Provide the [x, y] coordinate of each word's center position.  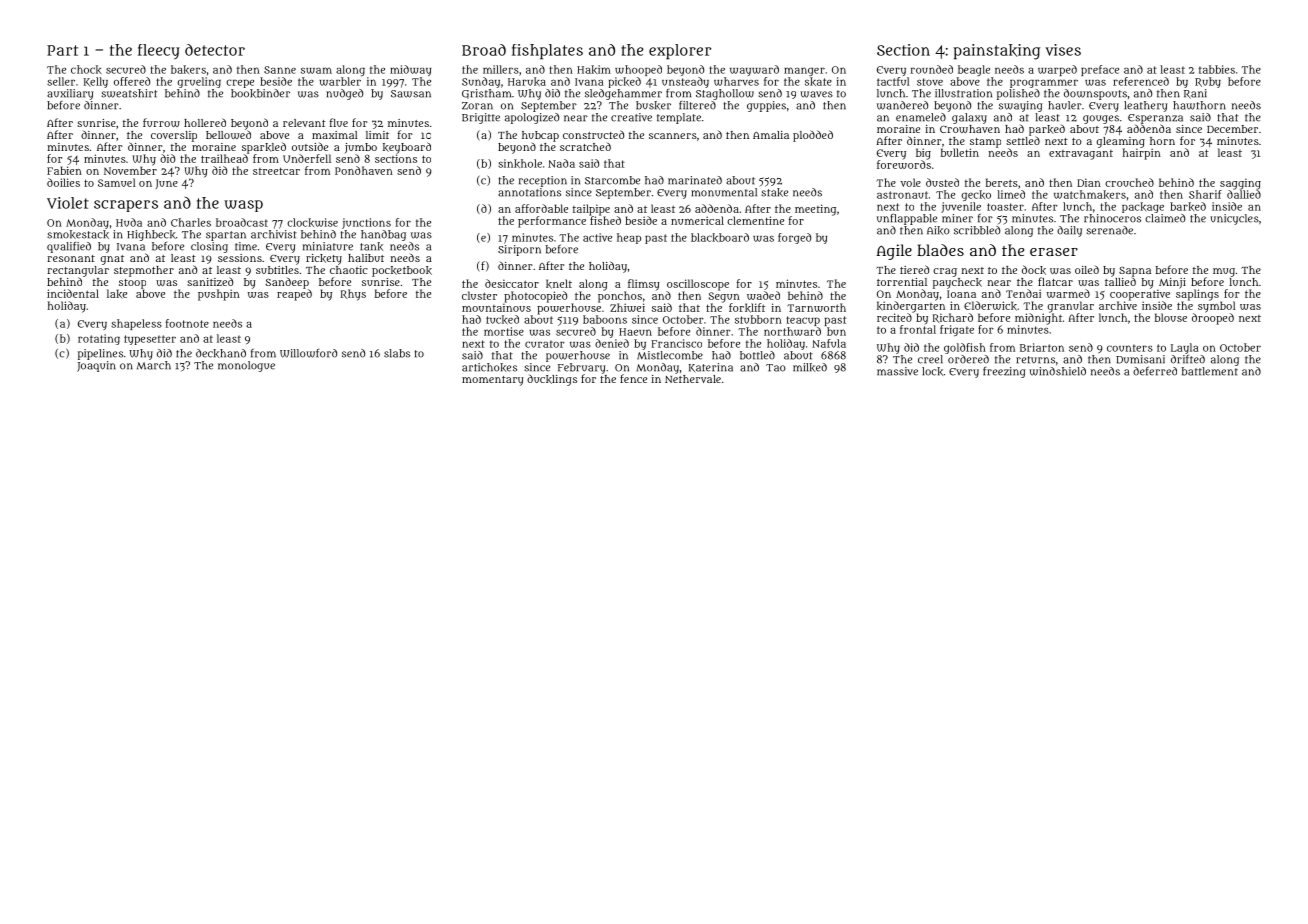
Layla [1185, 348]
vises [1063, 50]
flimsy [644, 285]
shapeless [136, 324]
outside [310, 147]
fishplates [547, 52]
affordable [541, 208]
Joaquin [96, 366]
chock [86, 69]
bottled [757, 355]
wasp [243, 206]
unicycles [1234, 219]
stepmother [144, 271]
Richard [952, 318]
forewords [904, 164]
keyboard [407, 148]
